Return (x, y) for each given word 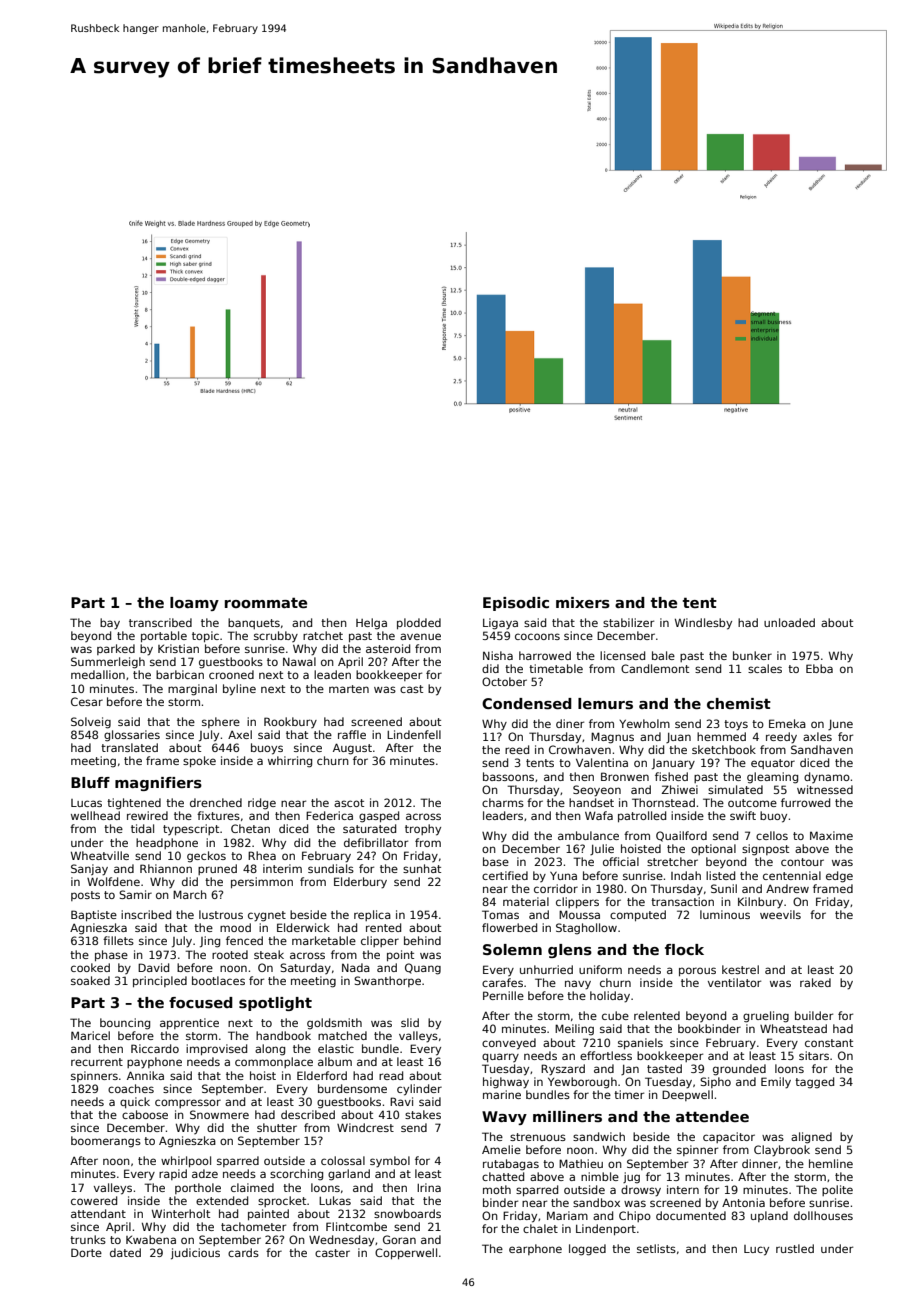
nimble (600, 1176)
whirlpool (186, 1161)
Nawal (299, 661)
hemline (831, 1163)
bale (663, 655)
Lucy (756, 1250)
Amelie (501, 1149)
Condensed (527, 703)
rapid (173, 1174)
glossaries (132, 736)
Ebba (819, 668)
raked (815, 982)
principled (160, 981)
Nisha (498, 655)
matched (342, 1035)
